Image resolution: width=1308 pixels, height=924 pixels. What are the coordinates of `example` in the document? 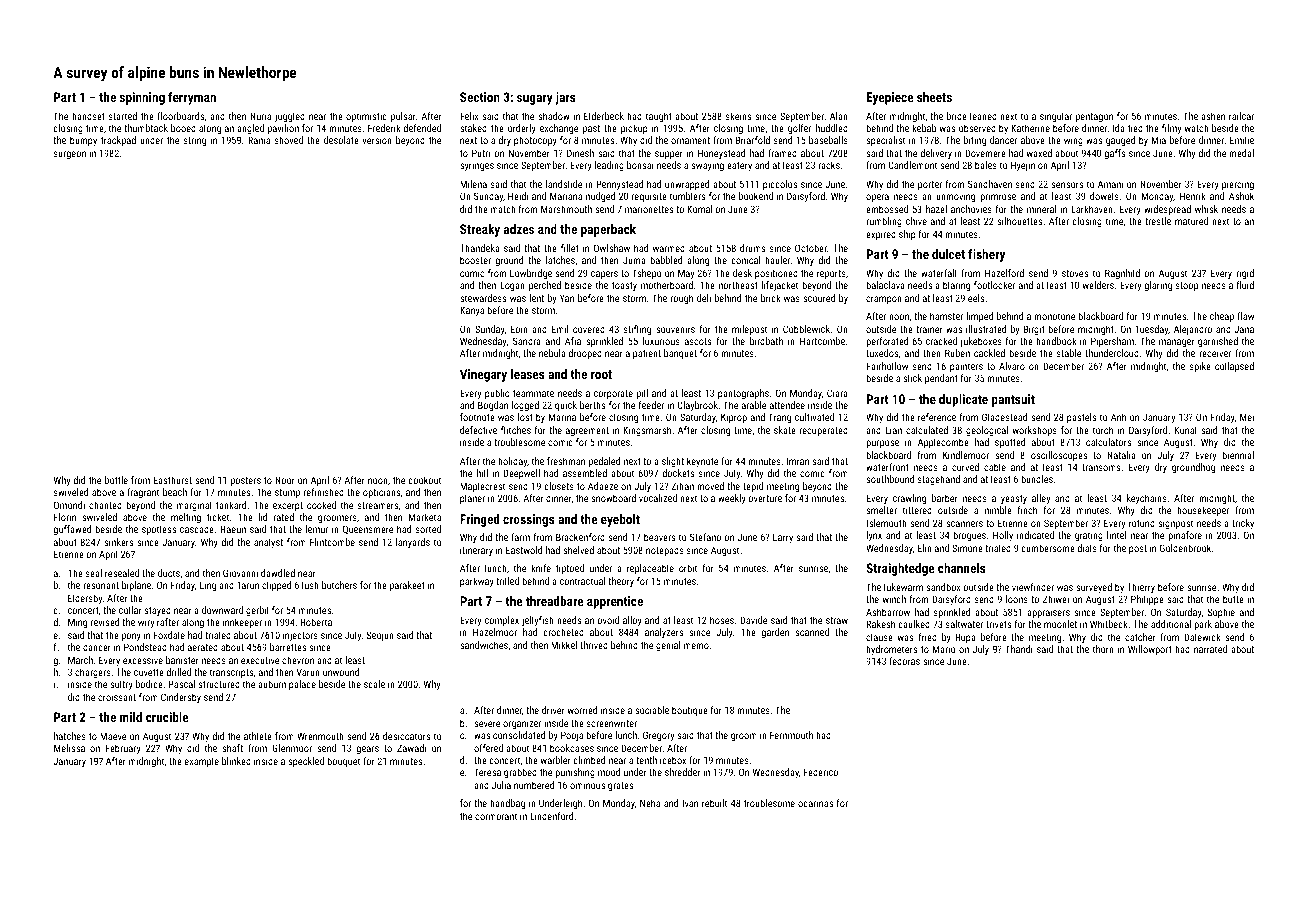 It's located at (202, 762).
